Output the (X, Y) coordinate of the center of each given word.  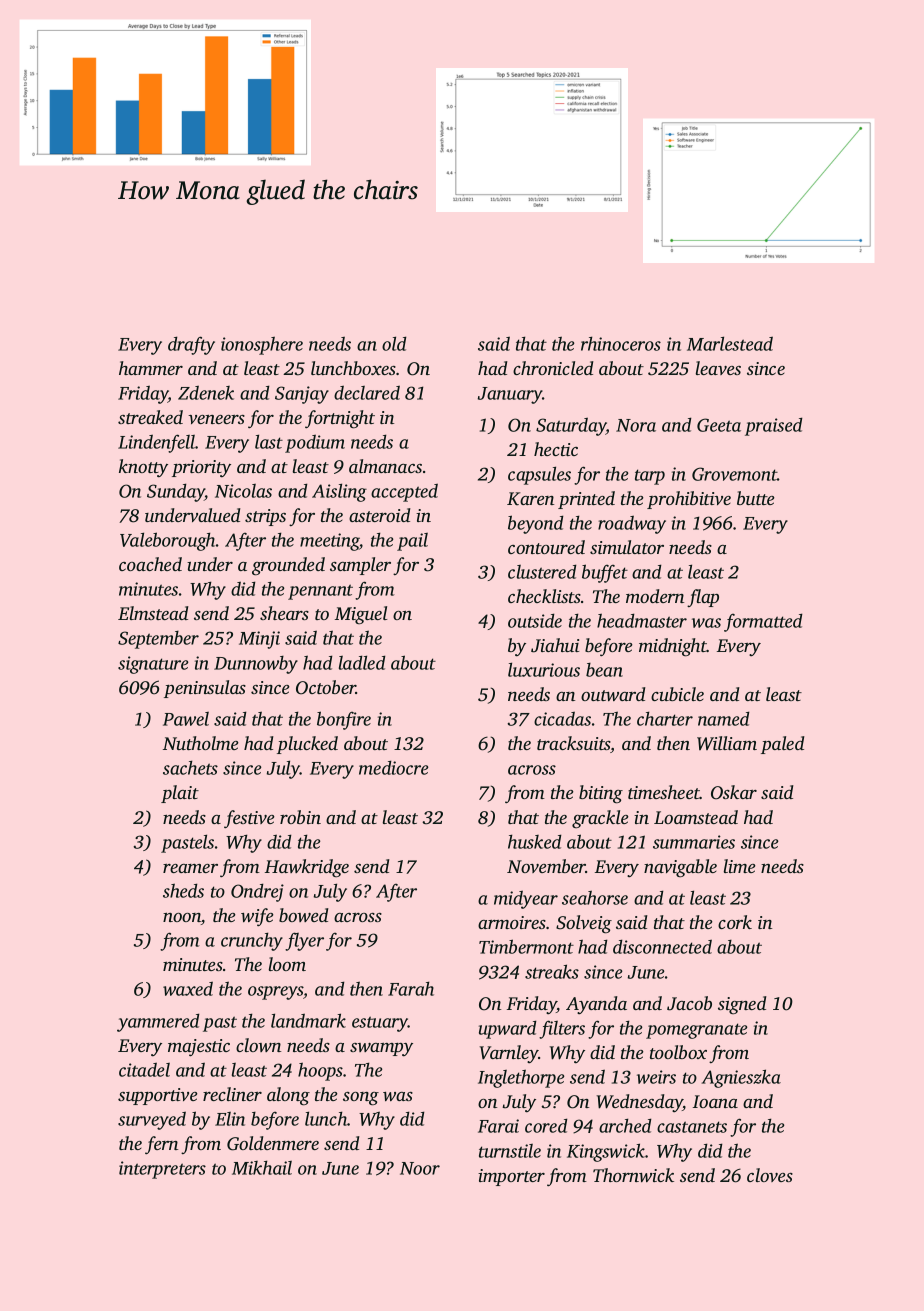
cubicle (677, 694)
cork (735, 922)
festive (249, 819)
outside (535, 620)
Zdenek (206, 392)
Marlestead (730, 343)
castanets (692, 1127)
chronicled (553, 368)
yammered (158, 1022)
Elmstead (153, 613)
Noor (420, 1168)
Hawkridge (307, 868)
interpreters (162, 1170)
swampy (381, 1050)
